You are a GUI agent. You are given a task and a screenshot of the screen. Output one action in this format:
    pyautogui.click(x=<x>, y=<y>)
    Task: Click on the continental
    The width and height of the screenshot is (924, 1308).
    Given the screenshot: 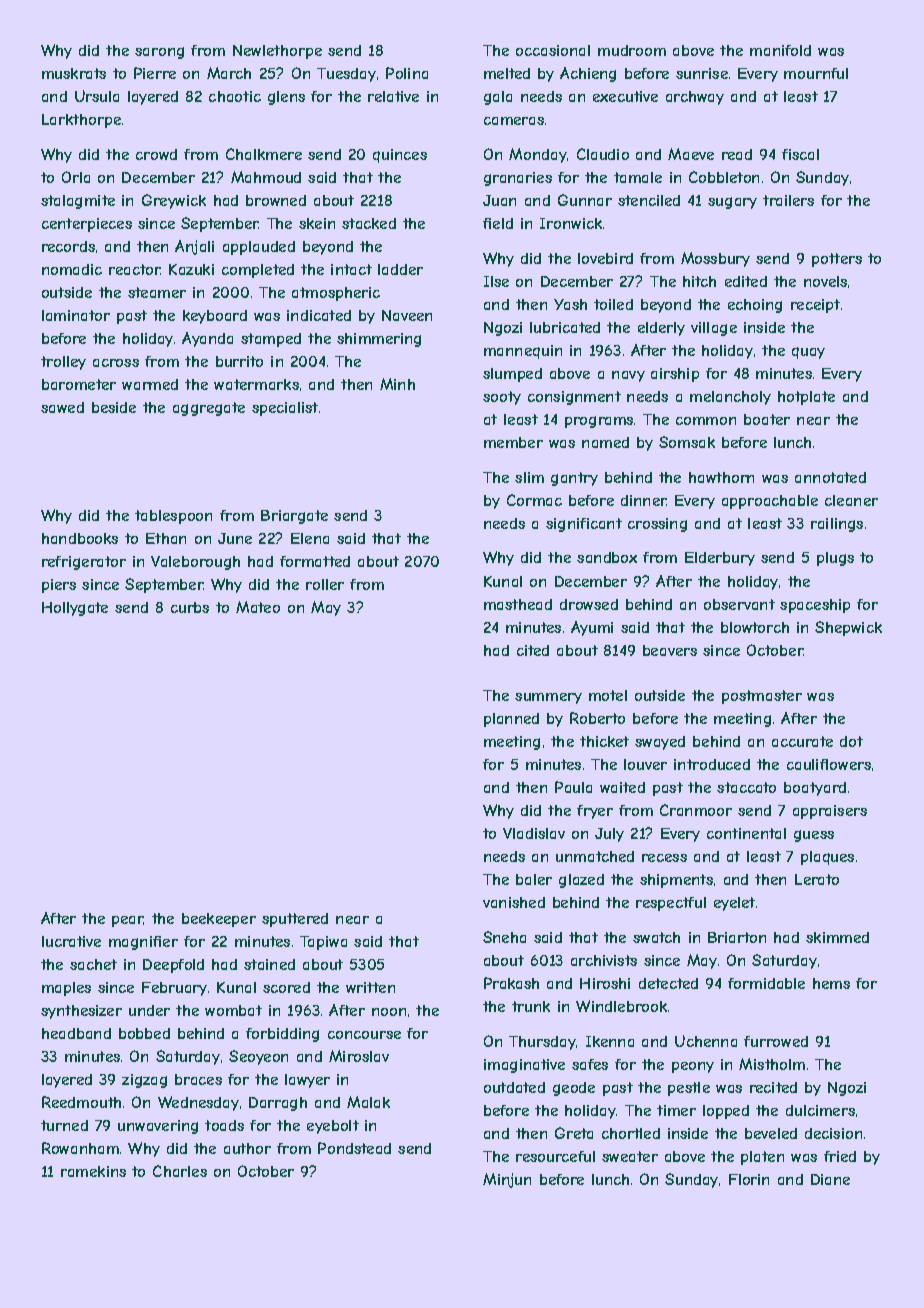 What is the action you would take?
    pyautogui.click(x=746, y=833)
